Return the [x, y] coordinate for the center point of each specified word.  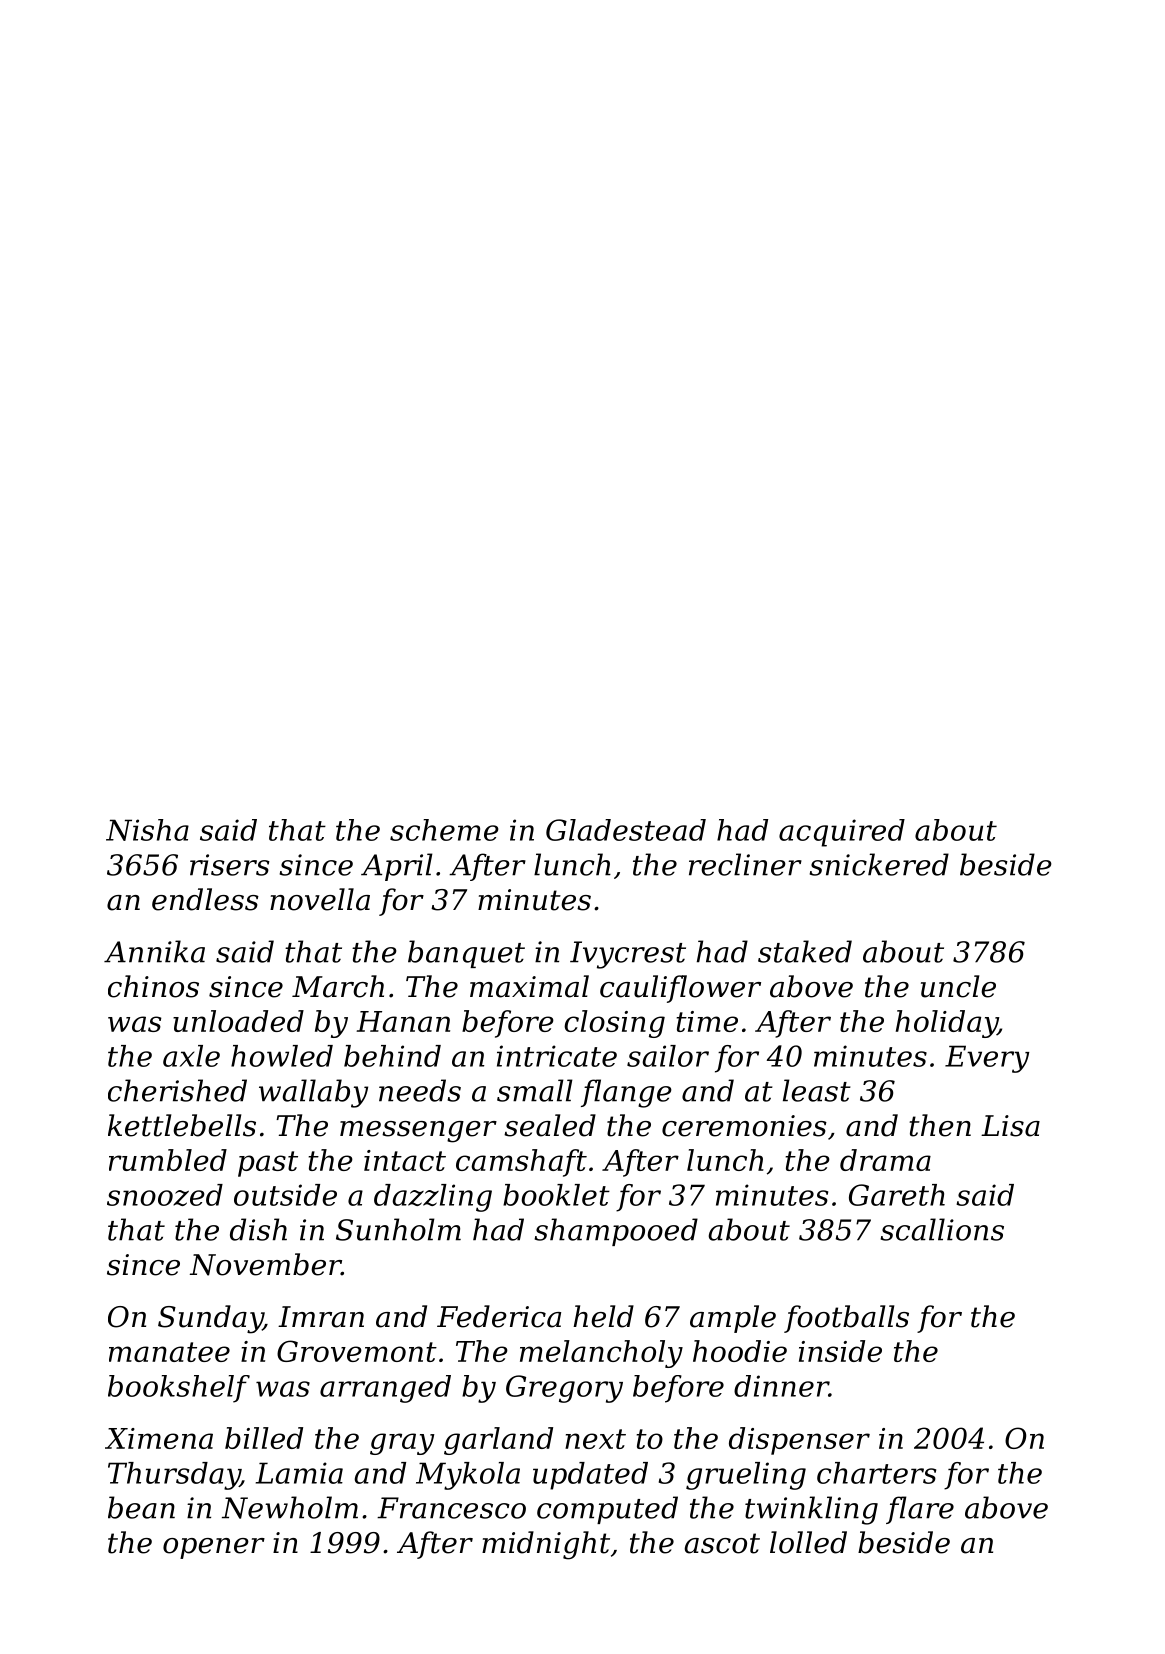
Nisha [147, 830]
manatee [169, 1352]
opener [214, 1548]
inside [840, 1351]
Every [987, 1059]
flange [626, 1093]
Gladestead [626, 830]
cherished [177, 1090]
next [595, 1439]
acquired [842, 833]
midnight [546, 1545]
